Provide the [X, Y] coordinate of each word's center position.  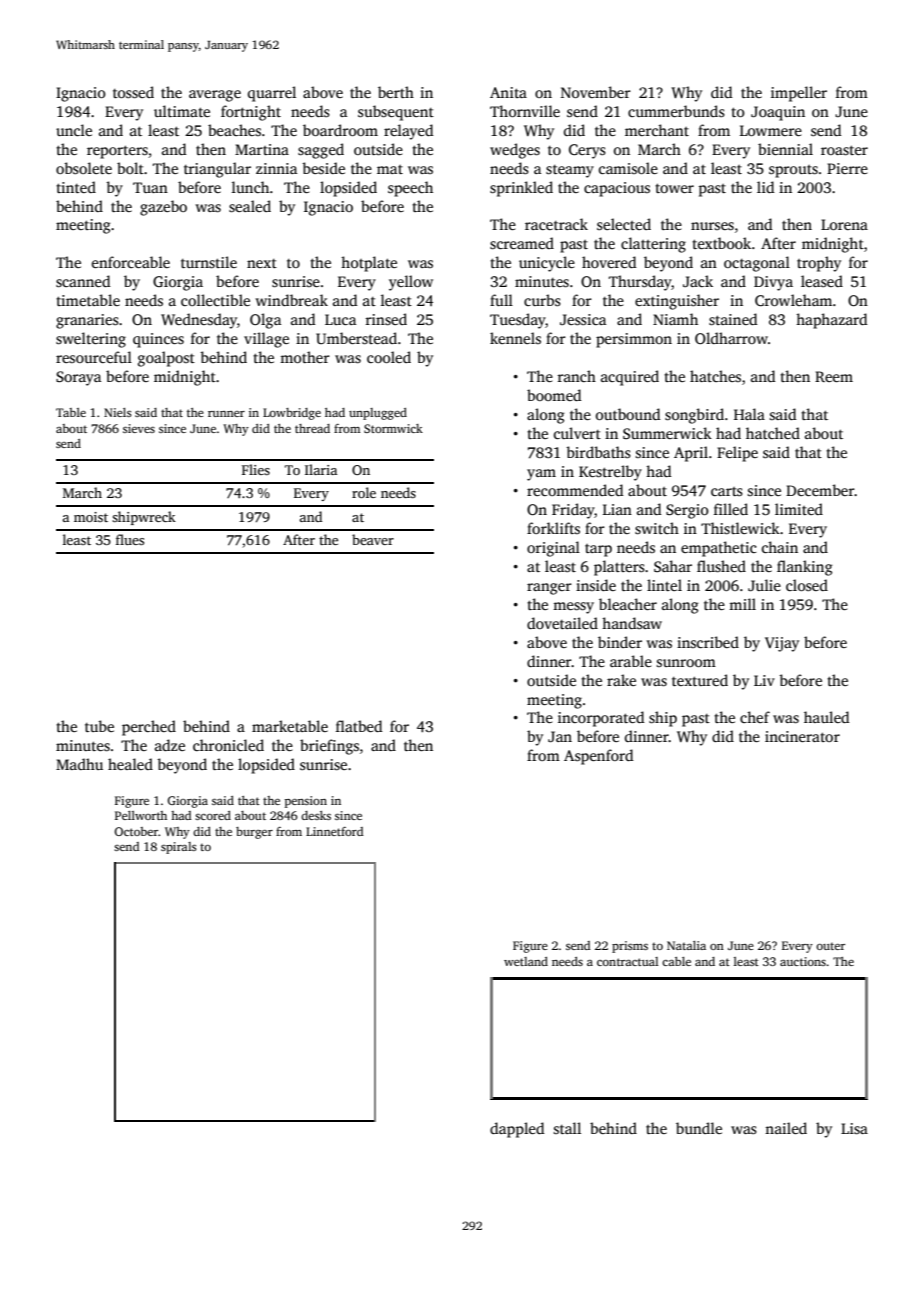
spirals [179, 848]
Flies [256, 469]
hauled [827, 717]
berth [396, 92]
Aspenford [599, 757]
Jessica [583, 319]
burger [254, 833]
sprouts [793, 171]
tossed [133, 92]
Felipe [737, 454]
